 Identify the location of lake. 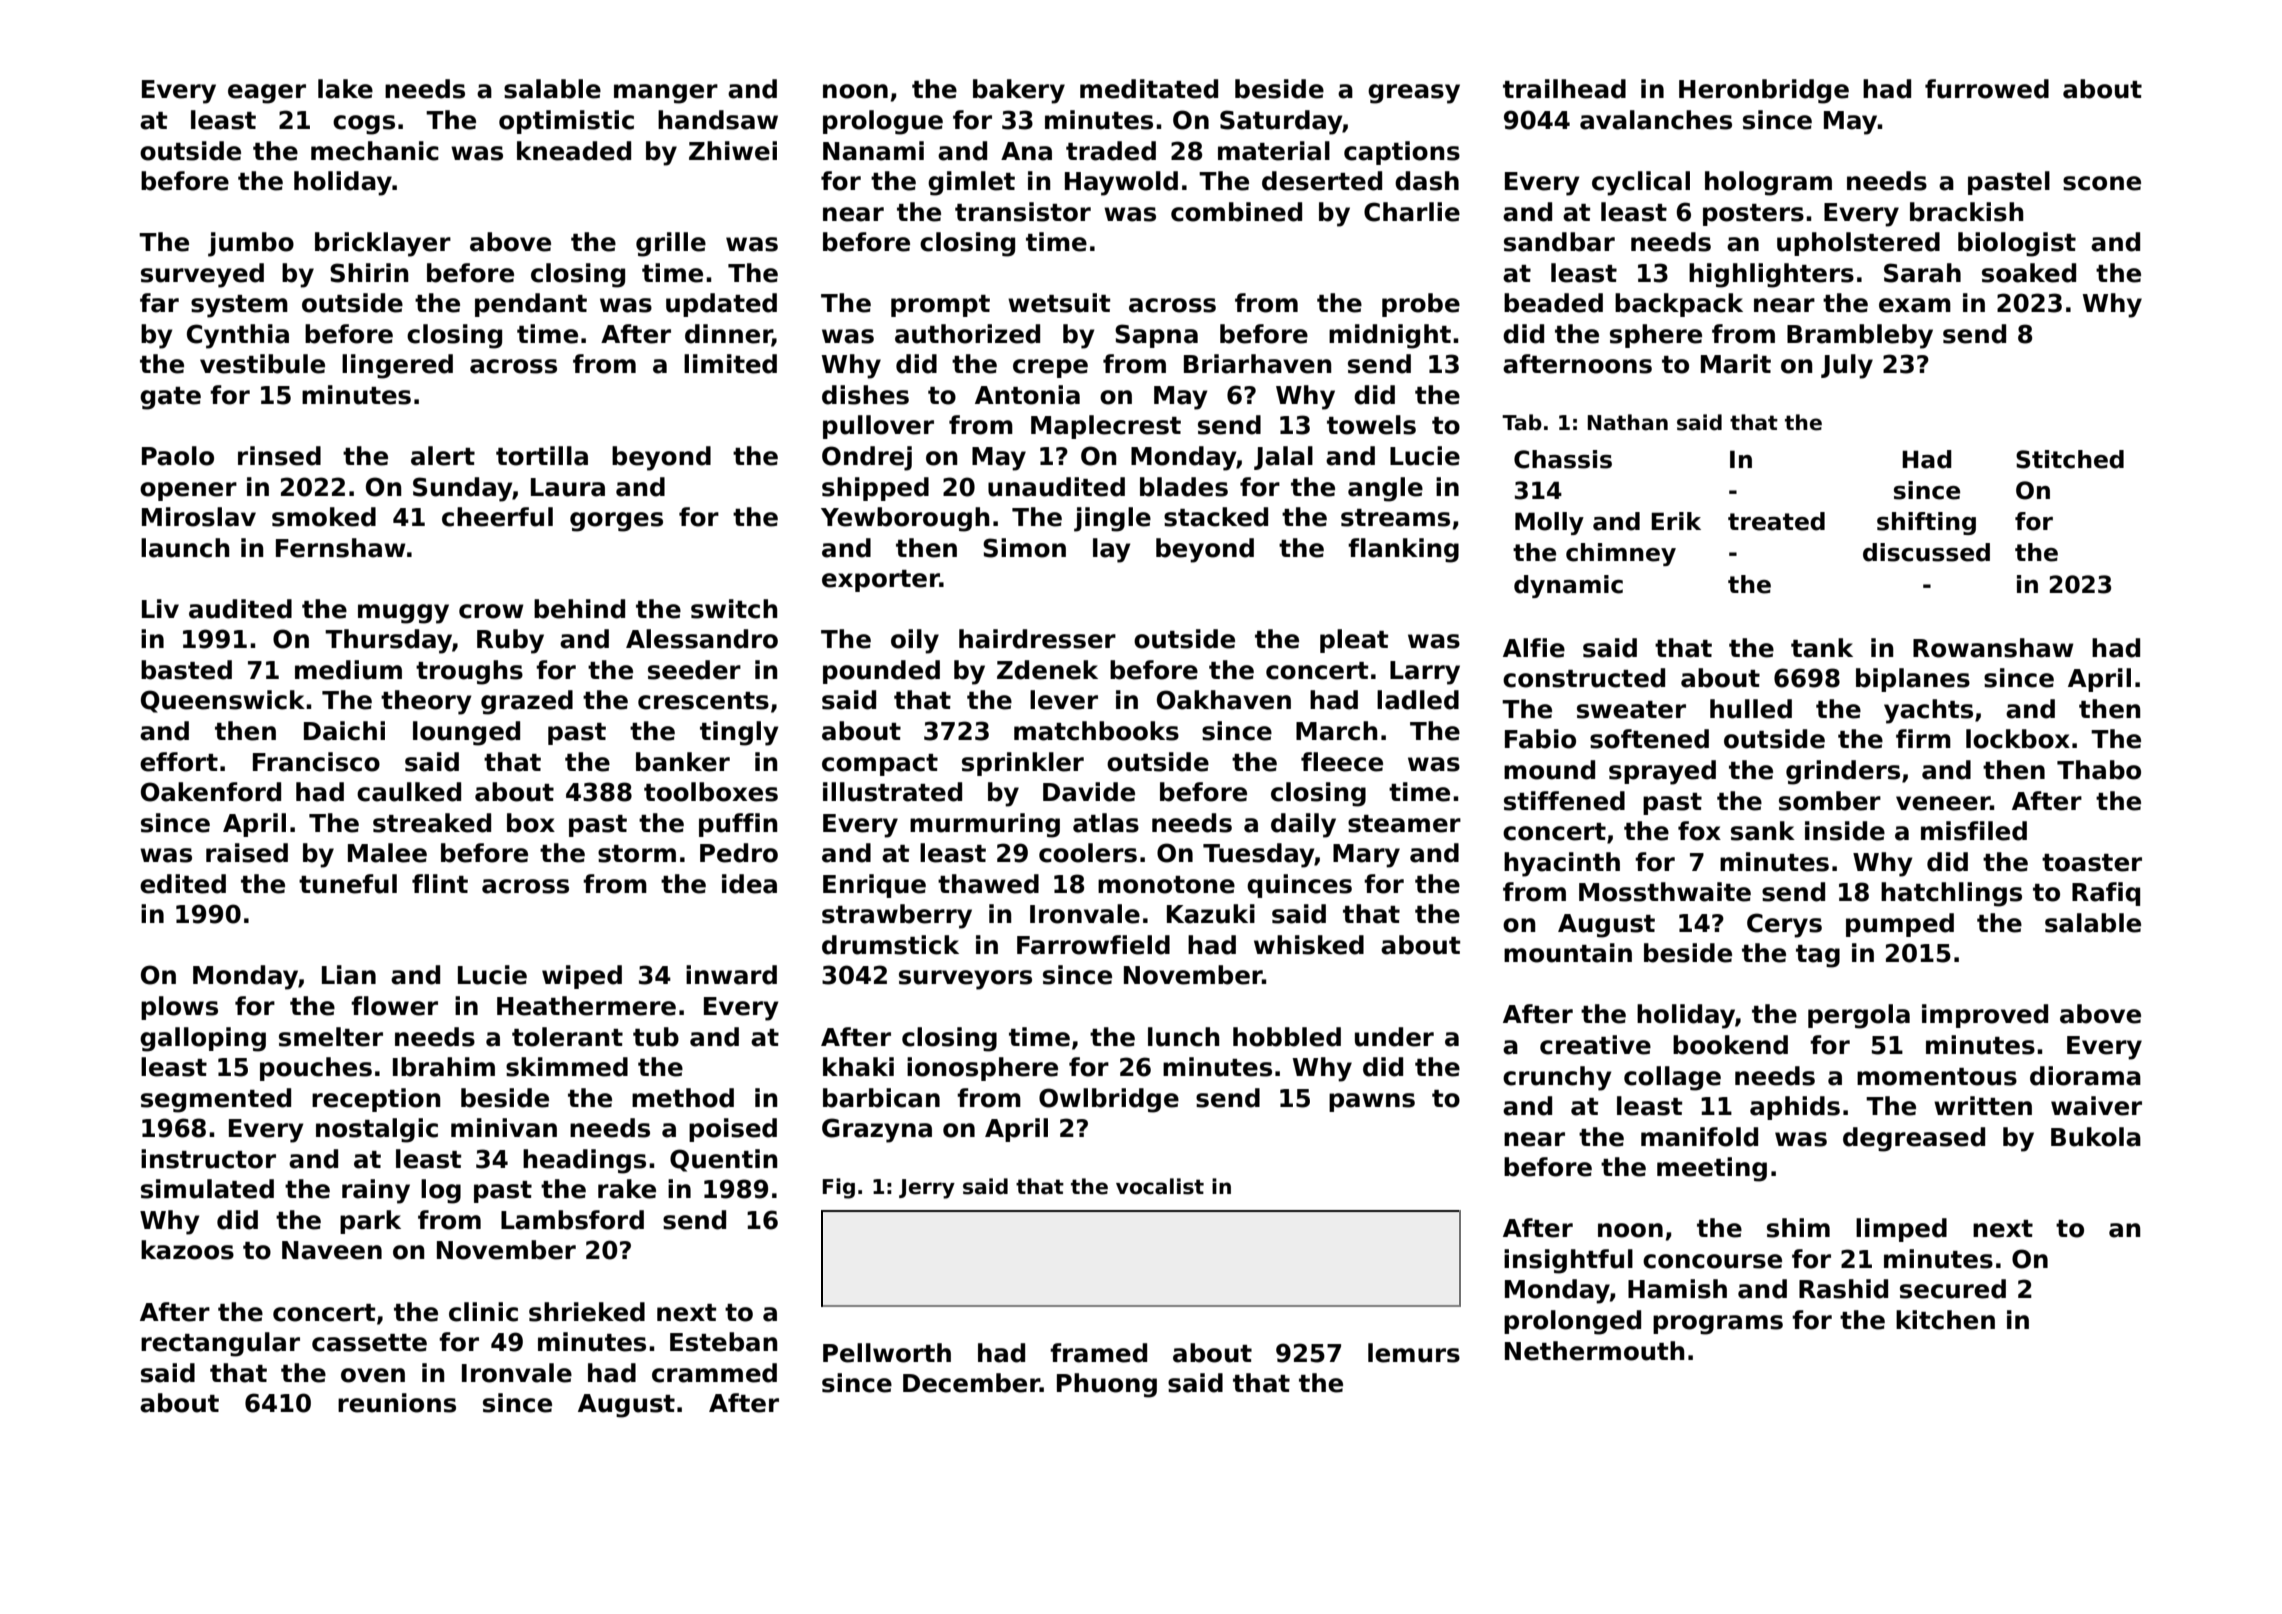
(345, 89).
